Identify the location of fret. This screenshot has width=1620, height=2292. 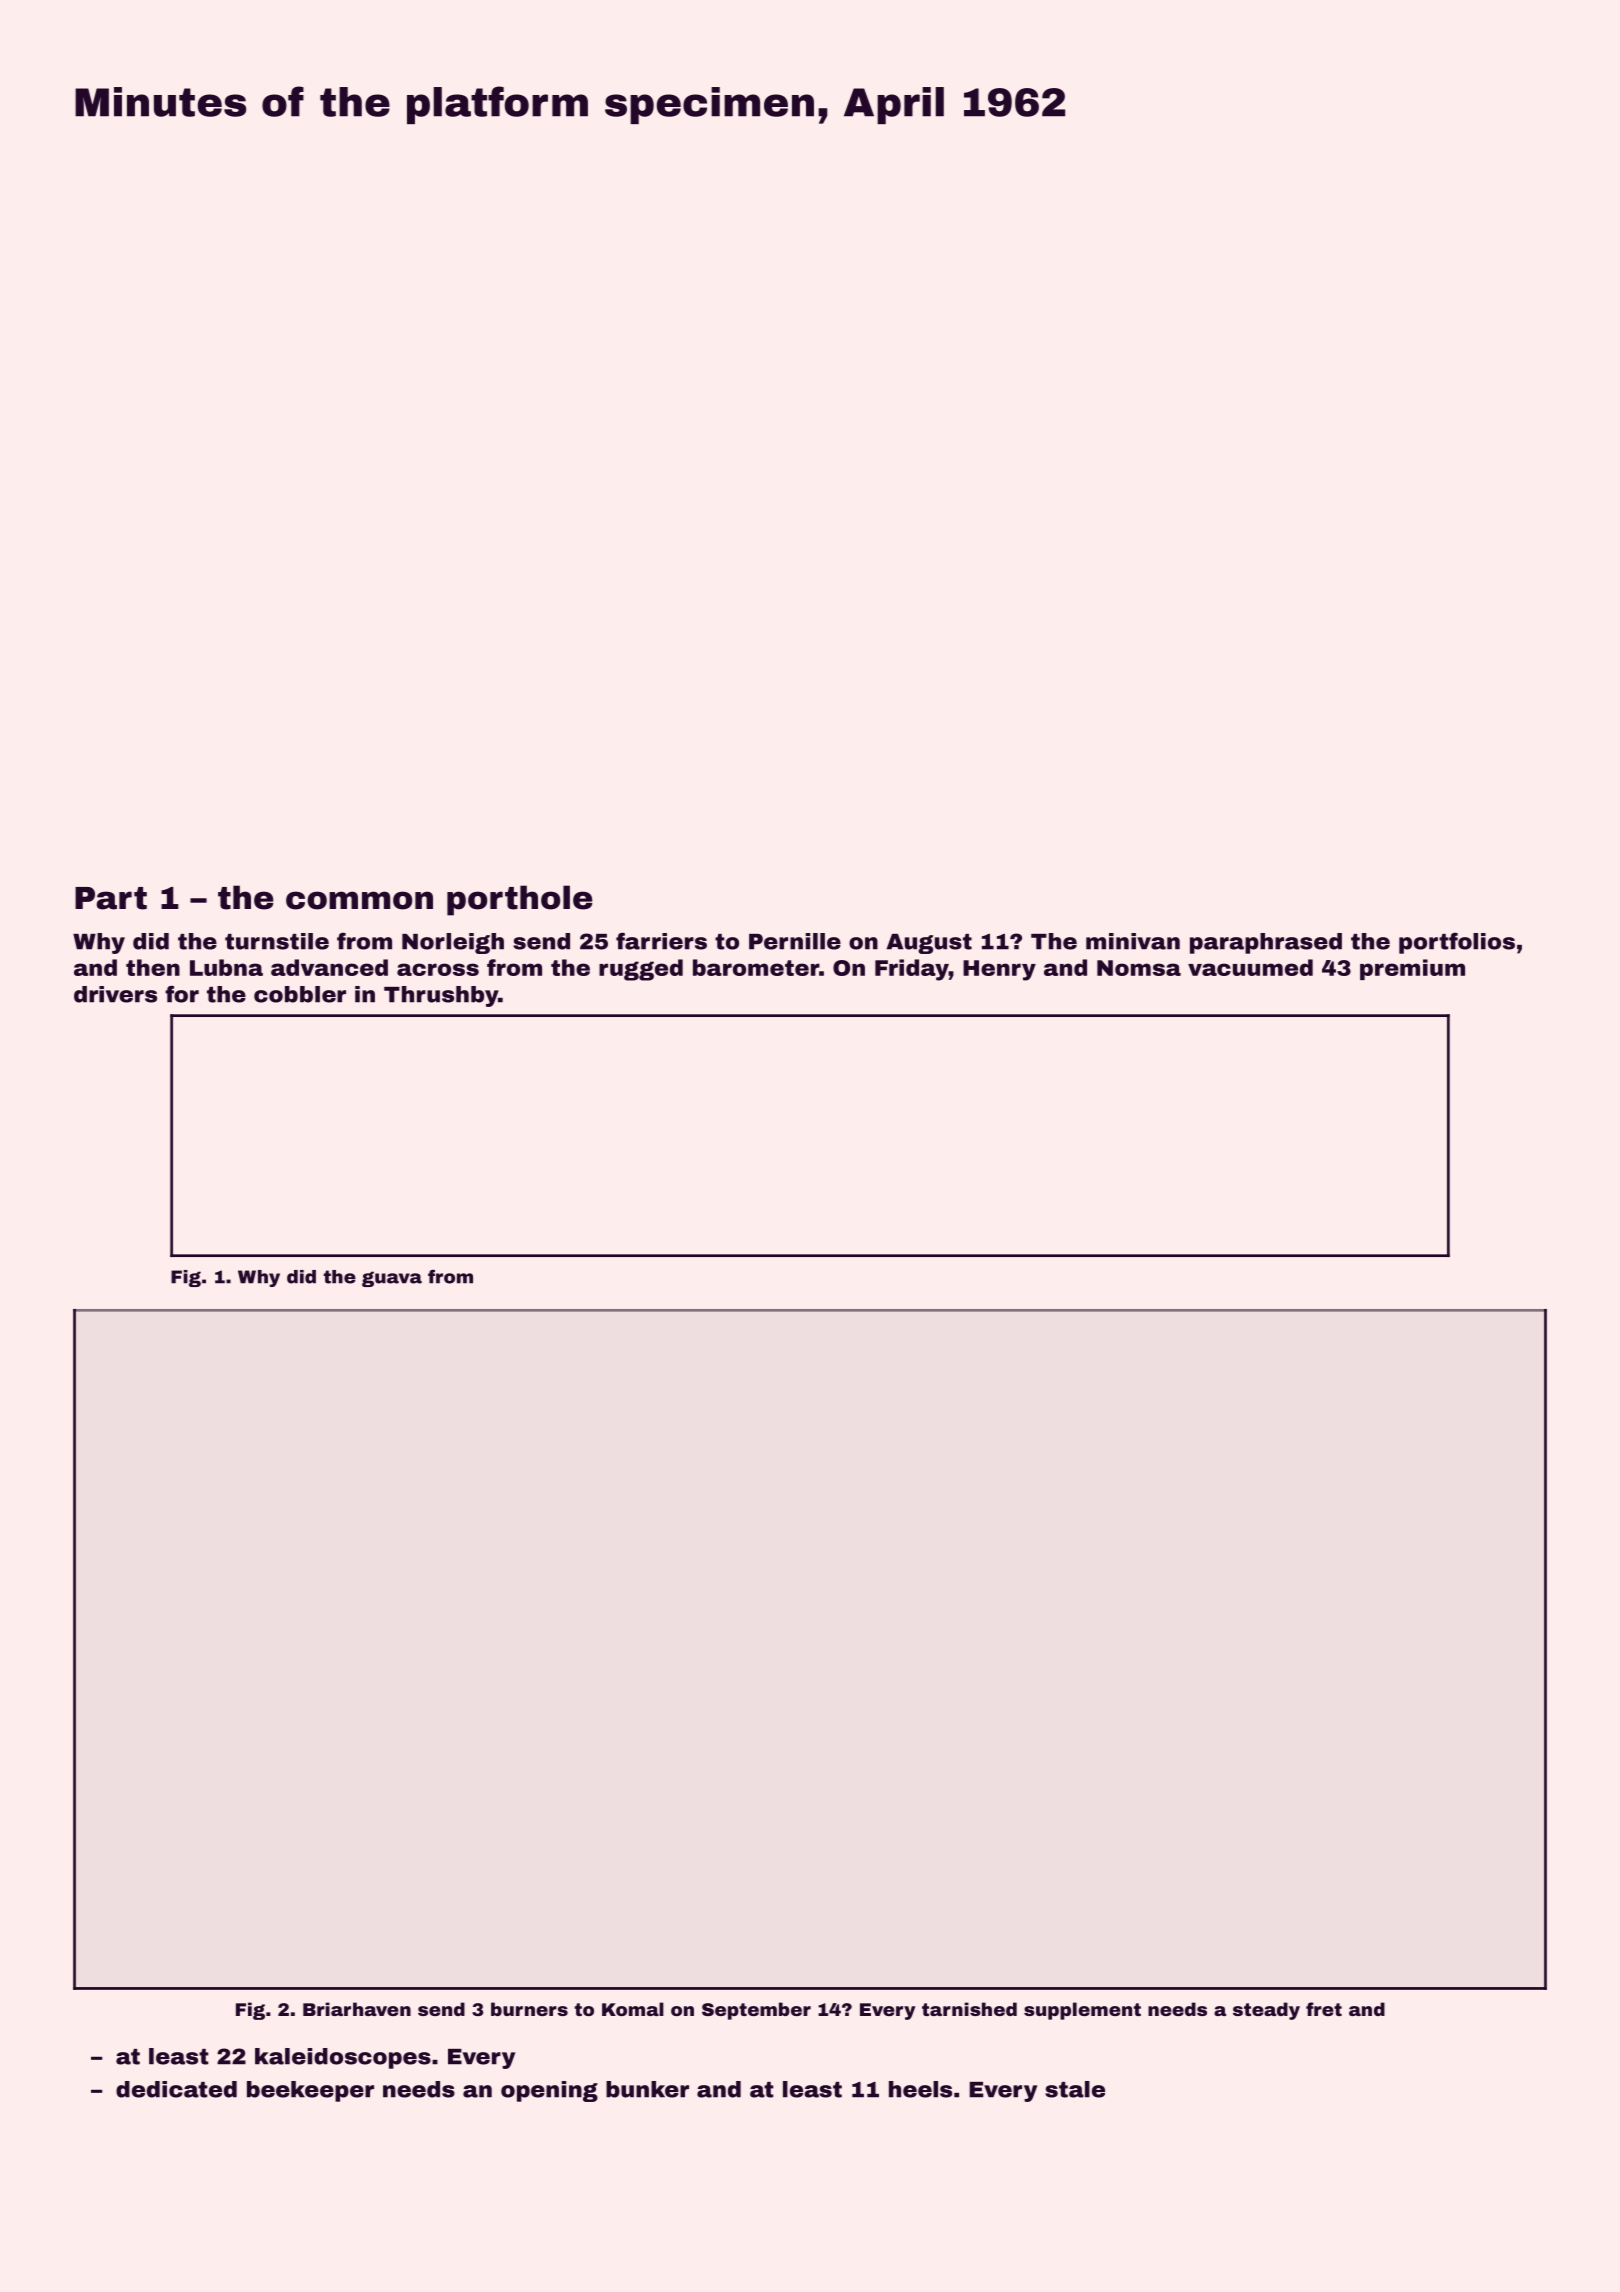
(1324, 2009).
